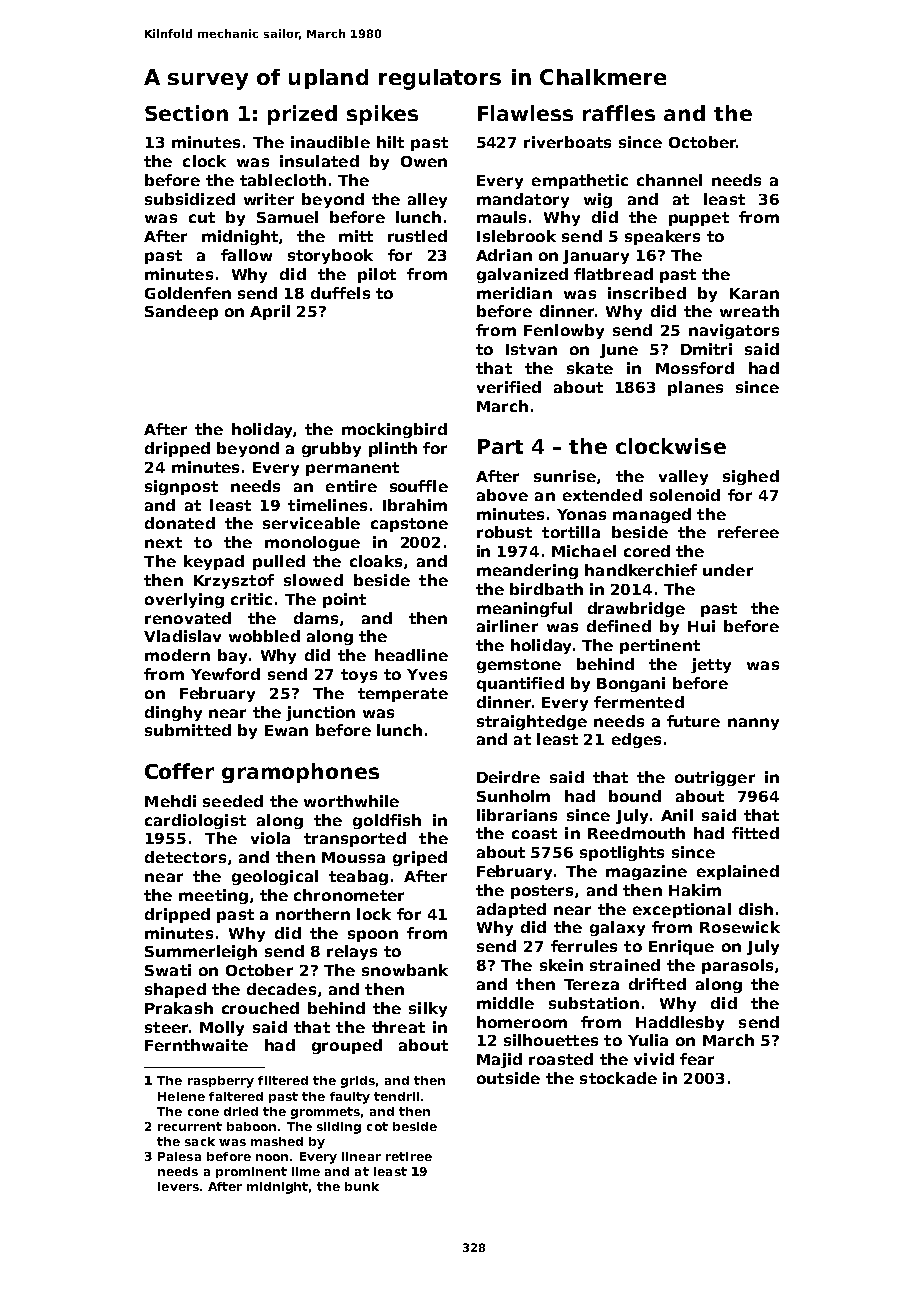 The height and width of the page is (1314, 924). Describe the element at coordinates (251, 1172) in the page. I see `prominent` at that location.
